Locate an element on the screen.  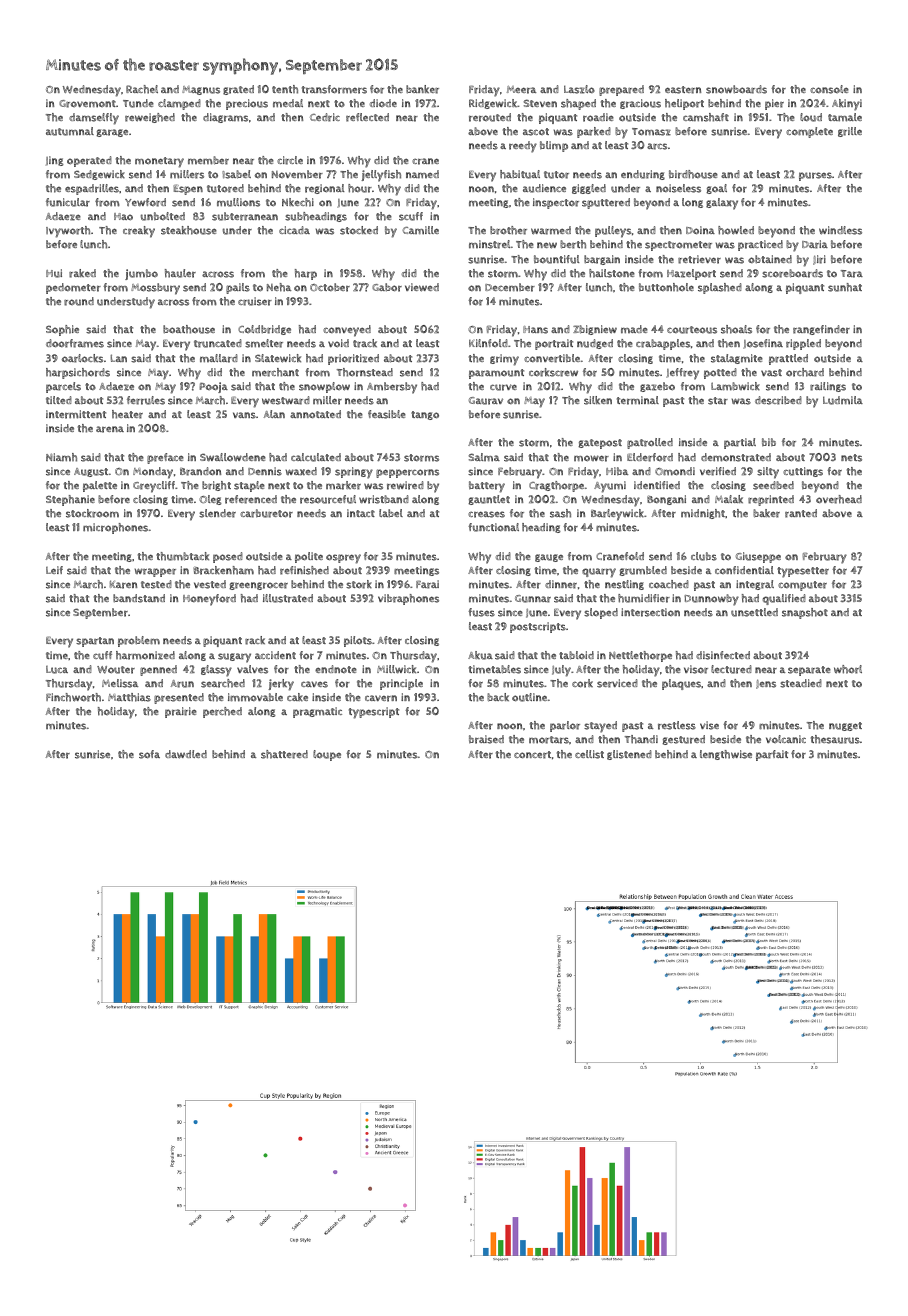
sofa is located at coordinates (149, 754).
